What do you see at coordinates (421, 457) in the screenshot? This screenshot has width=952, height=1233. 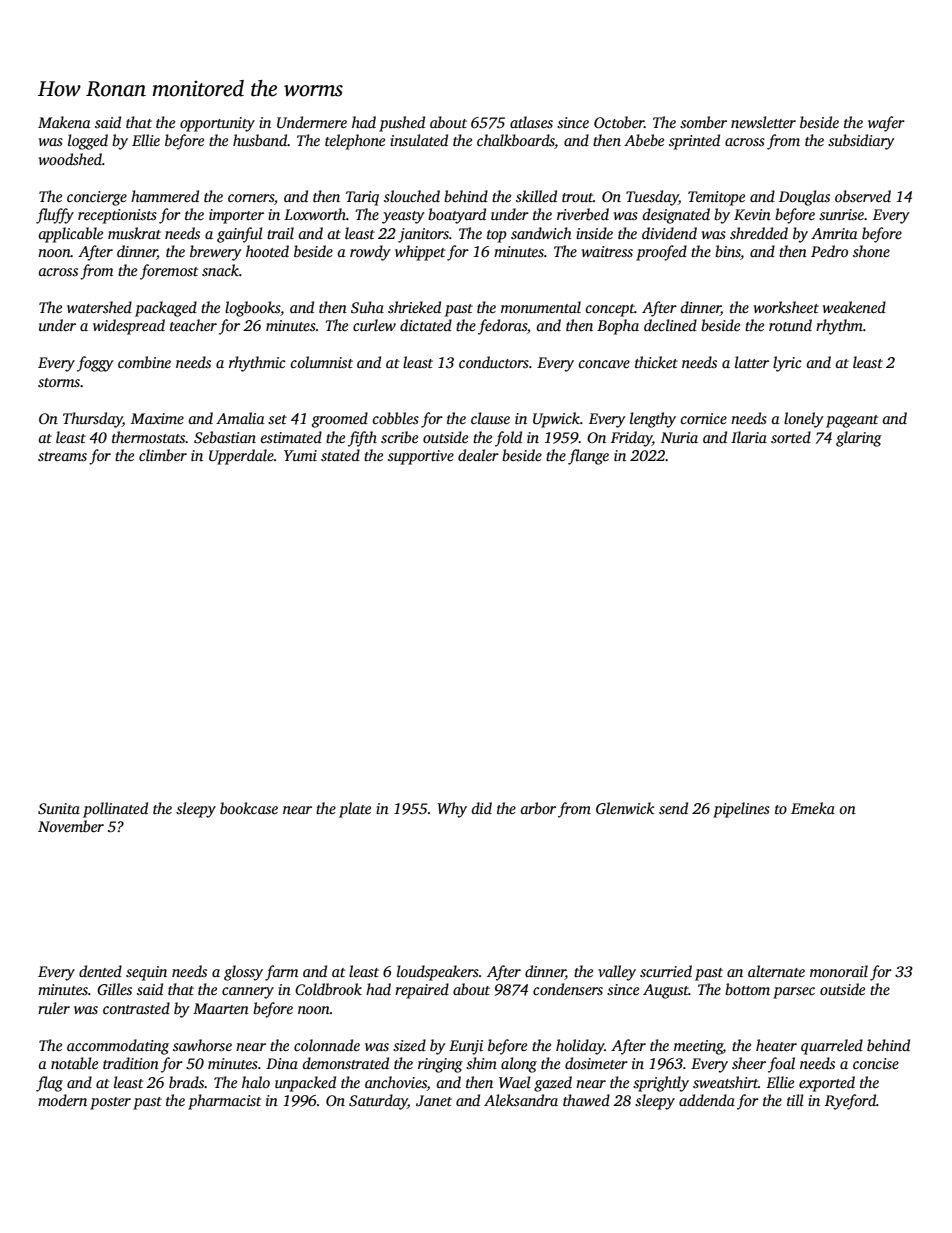 I see `supportive` at bounding box center [421, 457].
